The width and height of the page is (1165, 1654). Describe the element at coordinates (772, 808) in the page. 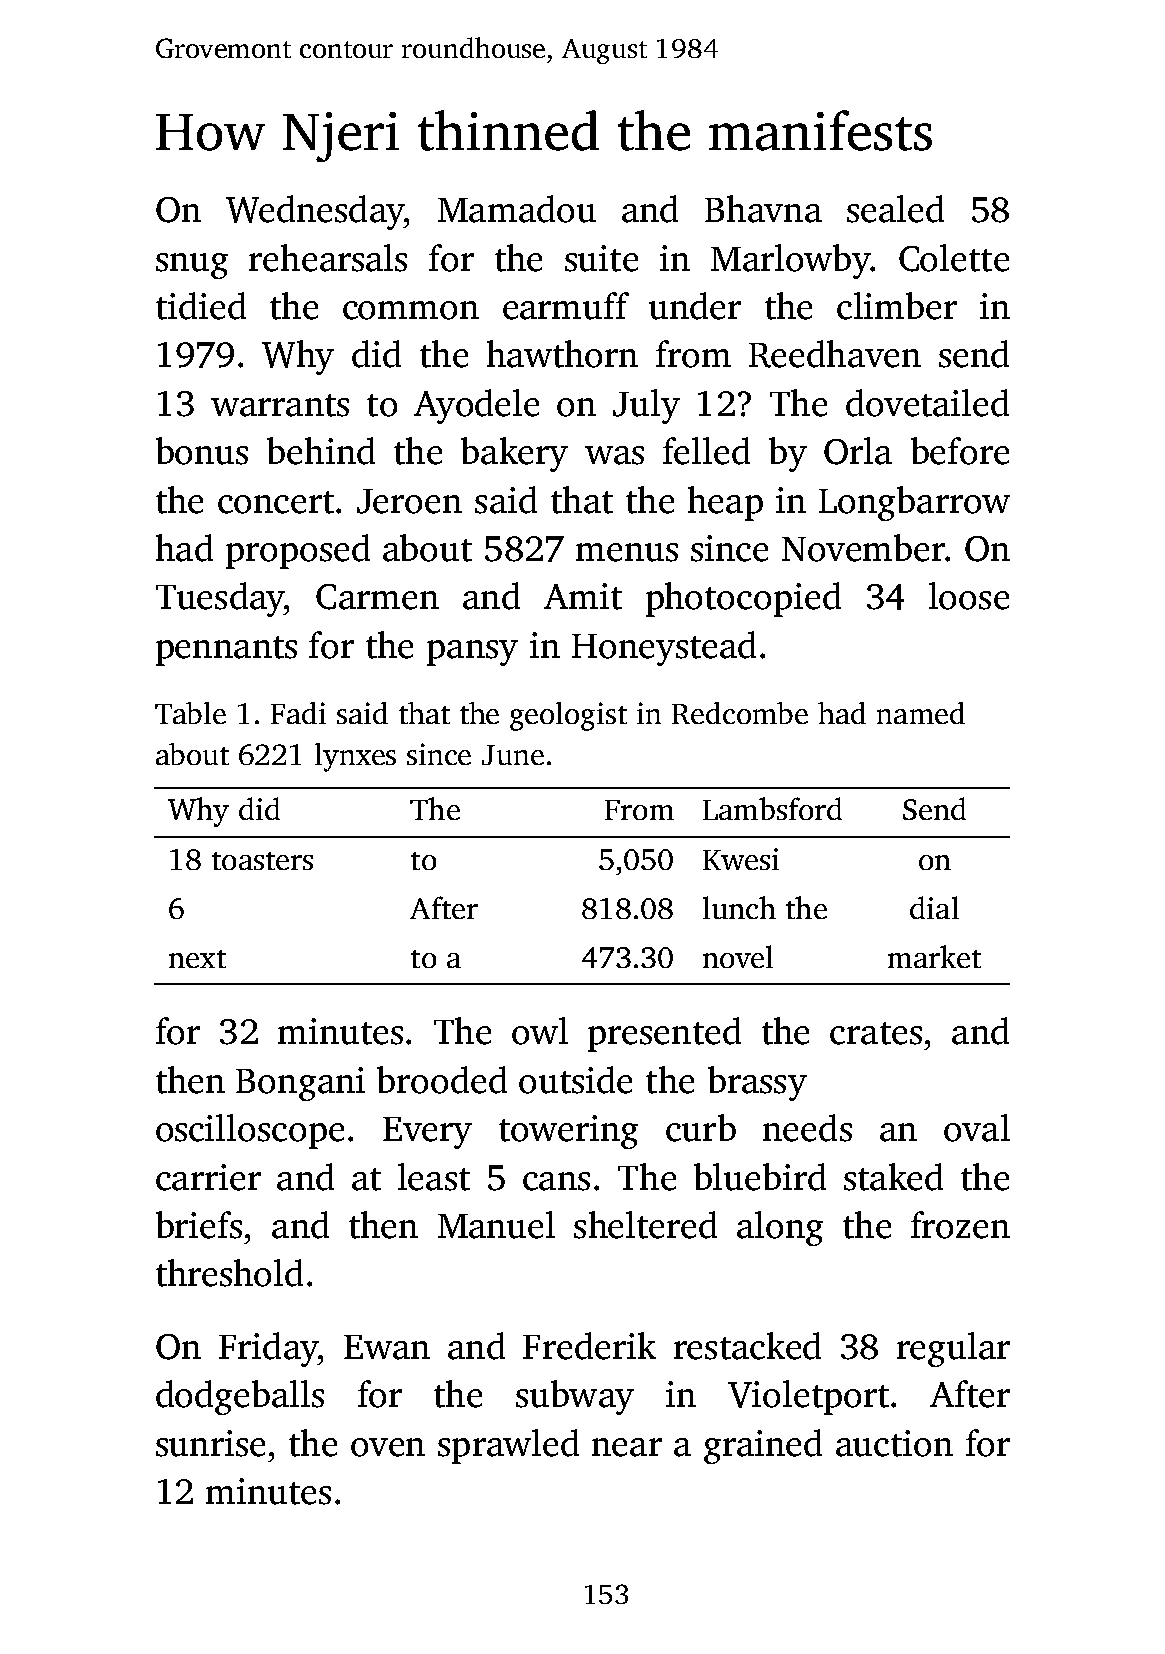

I see `Lambsford` at that location.
